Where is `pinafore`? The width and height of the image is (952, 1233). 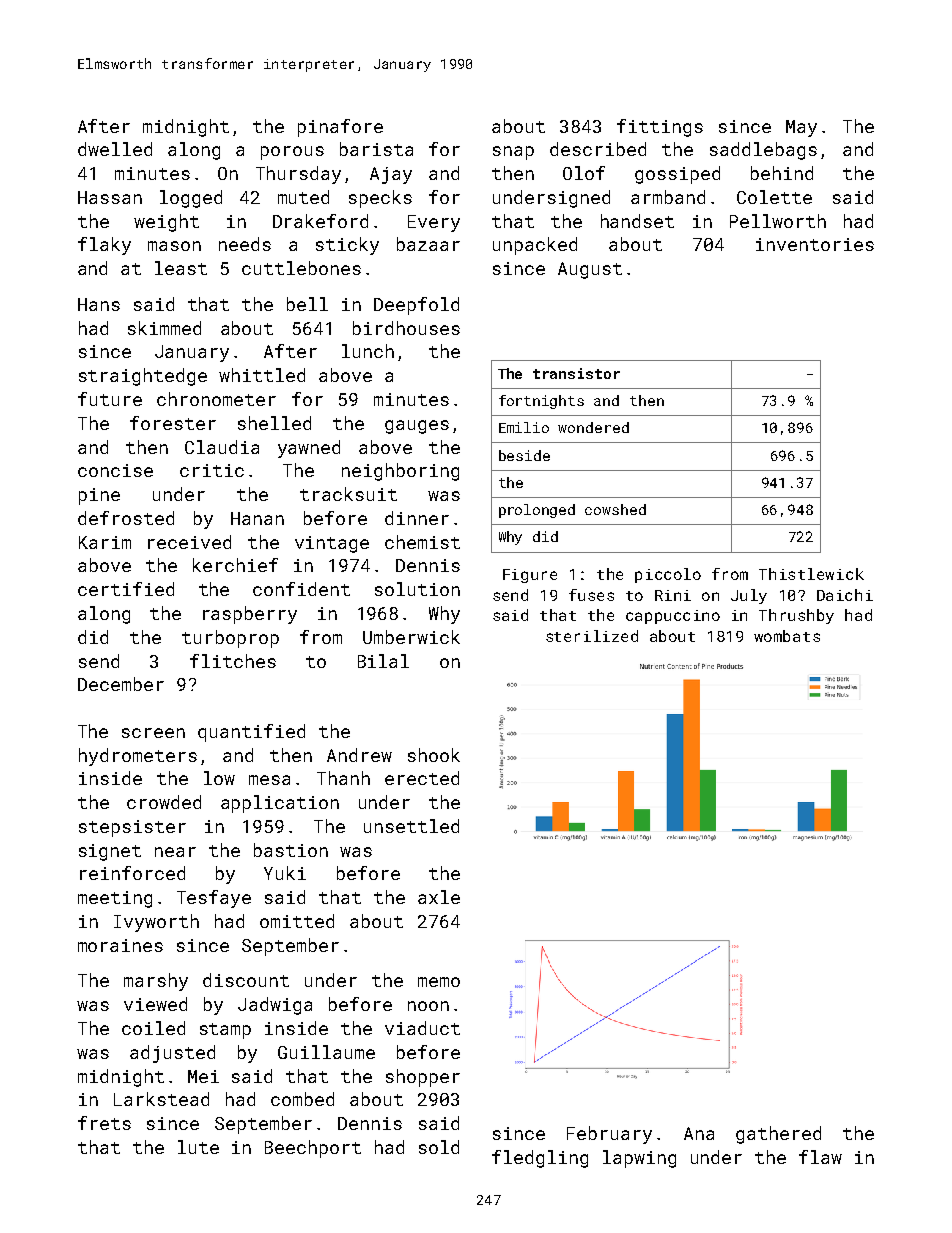
pinafore is located at coordinates (340, 128).
